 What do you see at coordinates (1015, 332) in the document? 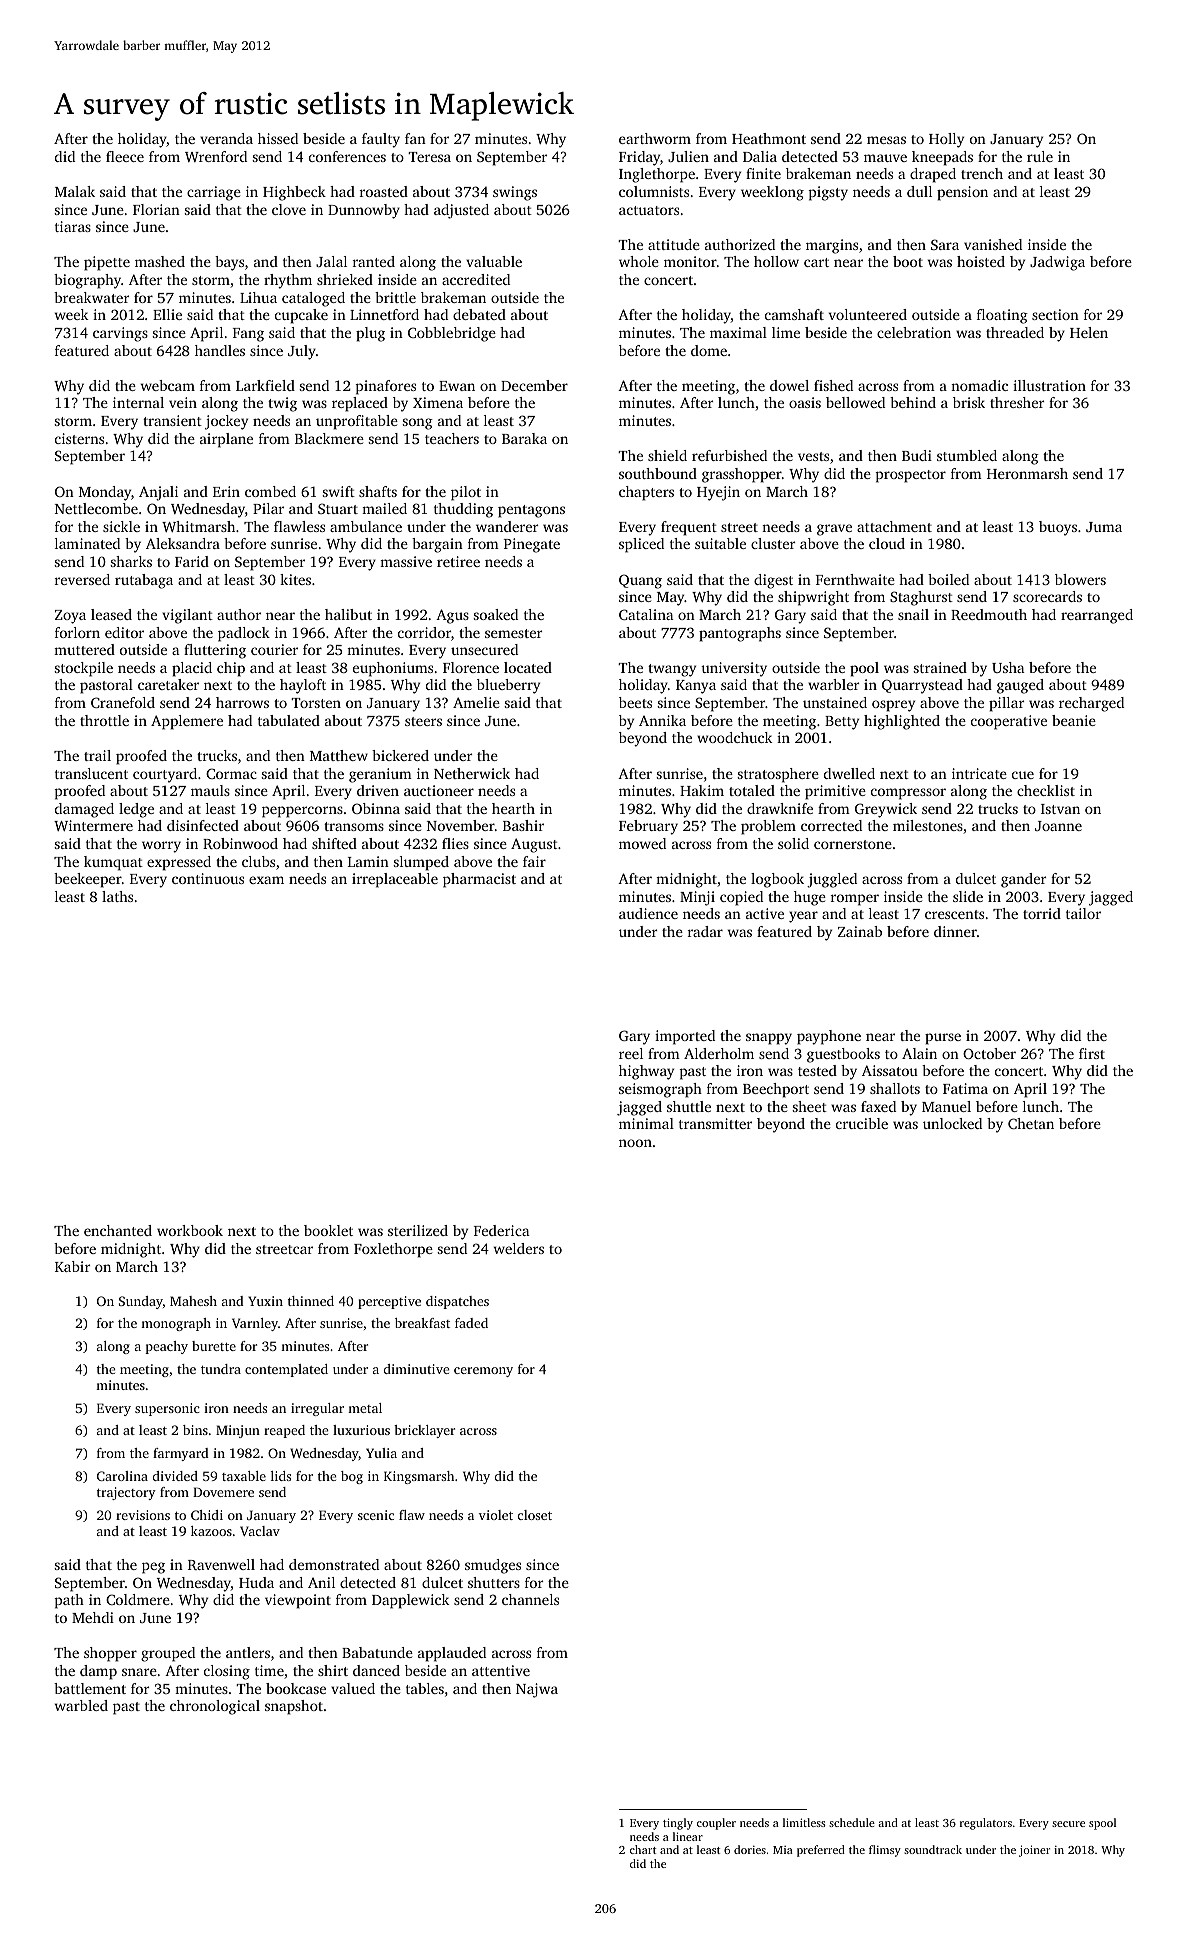
I see `threaded` at bounding box center [1015, 332].
